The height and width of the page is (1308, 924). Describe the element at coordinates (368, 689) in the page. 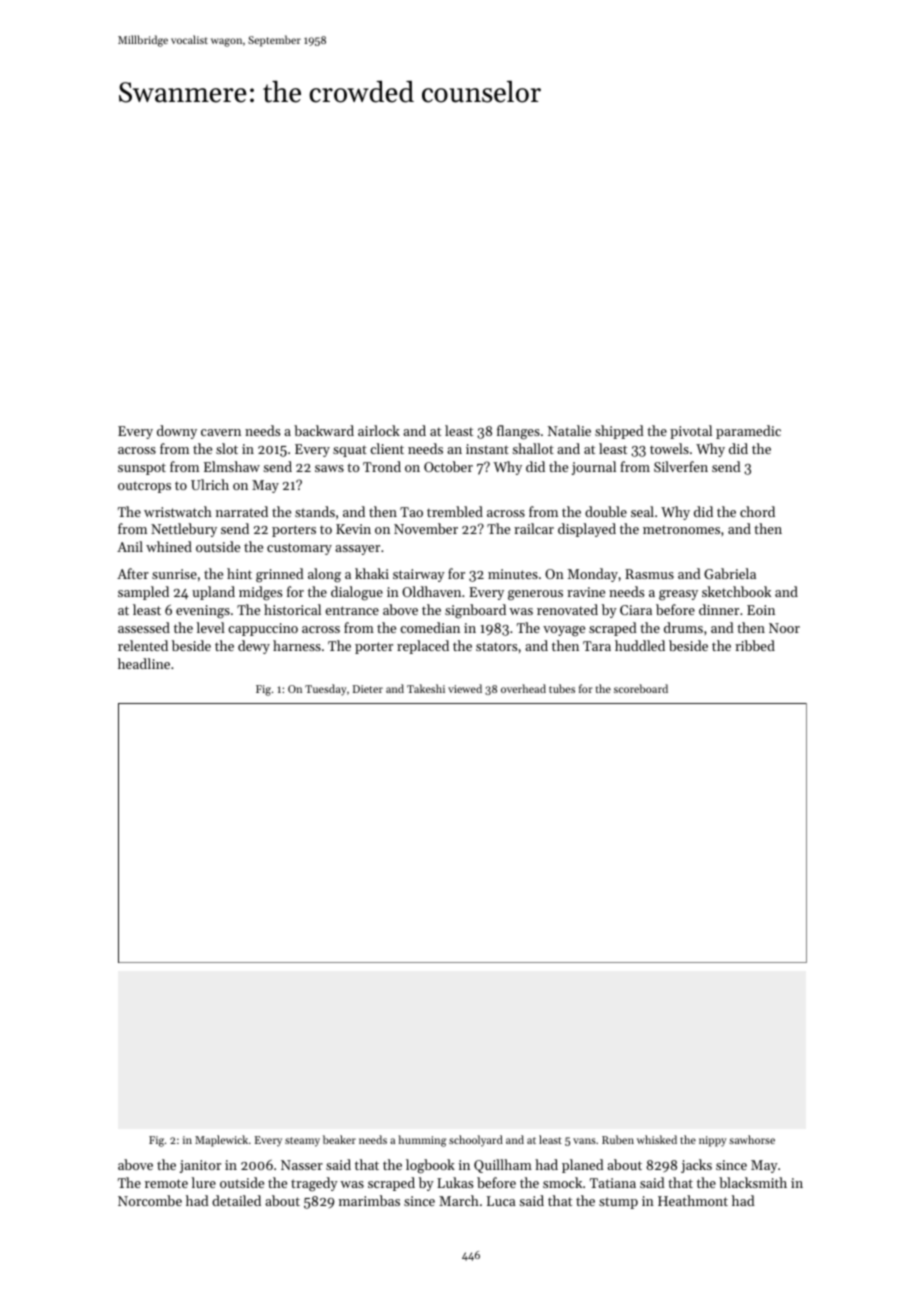

I see `Dieter` at that location.
